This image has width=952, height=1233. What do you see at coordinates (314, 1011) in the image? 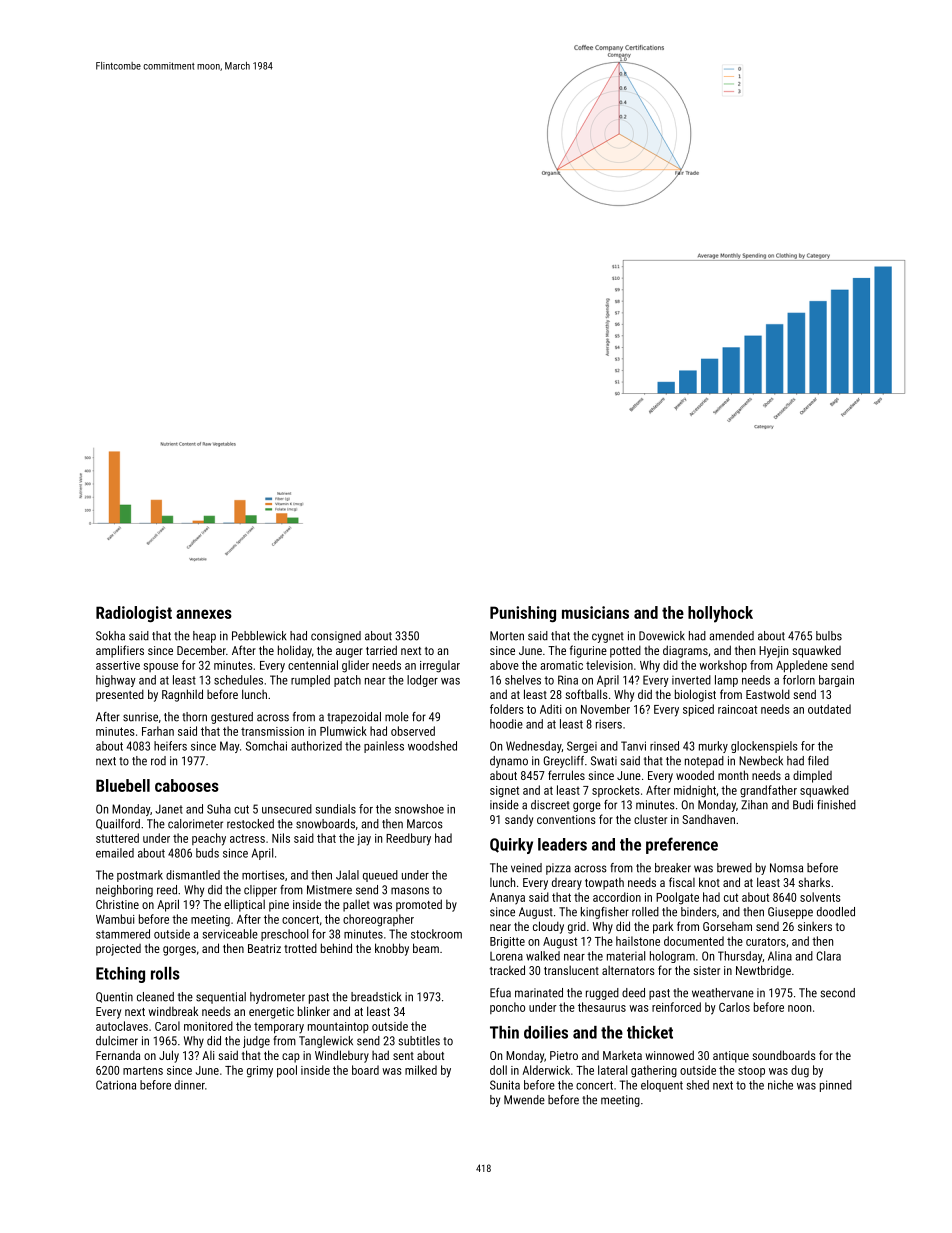
I see `blinker` at bounding box center [314, 1011].
